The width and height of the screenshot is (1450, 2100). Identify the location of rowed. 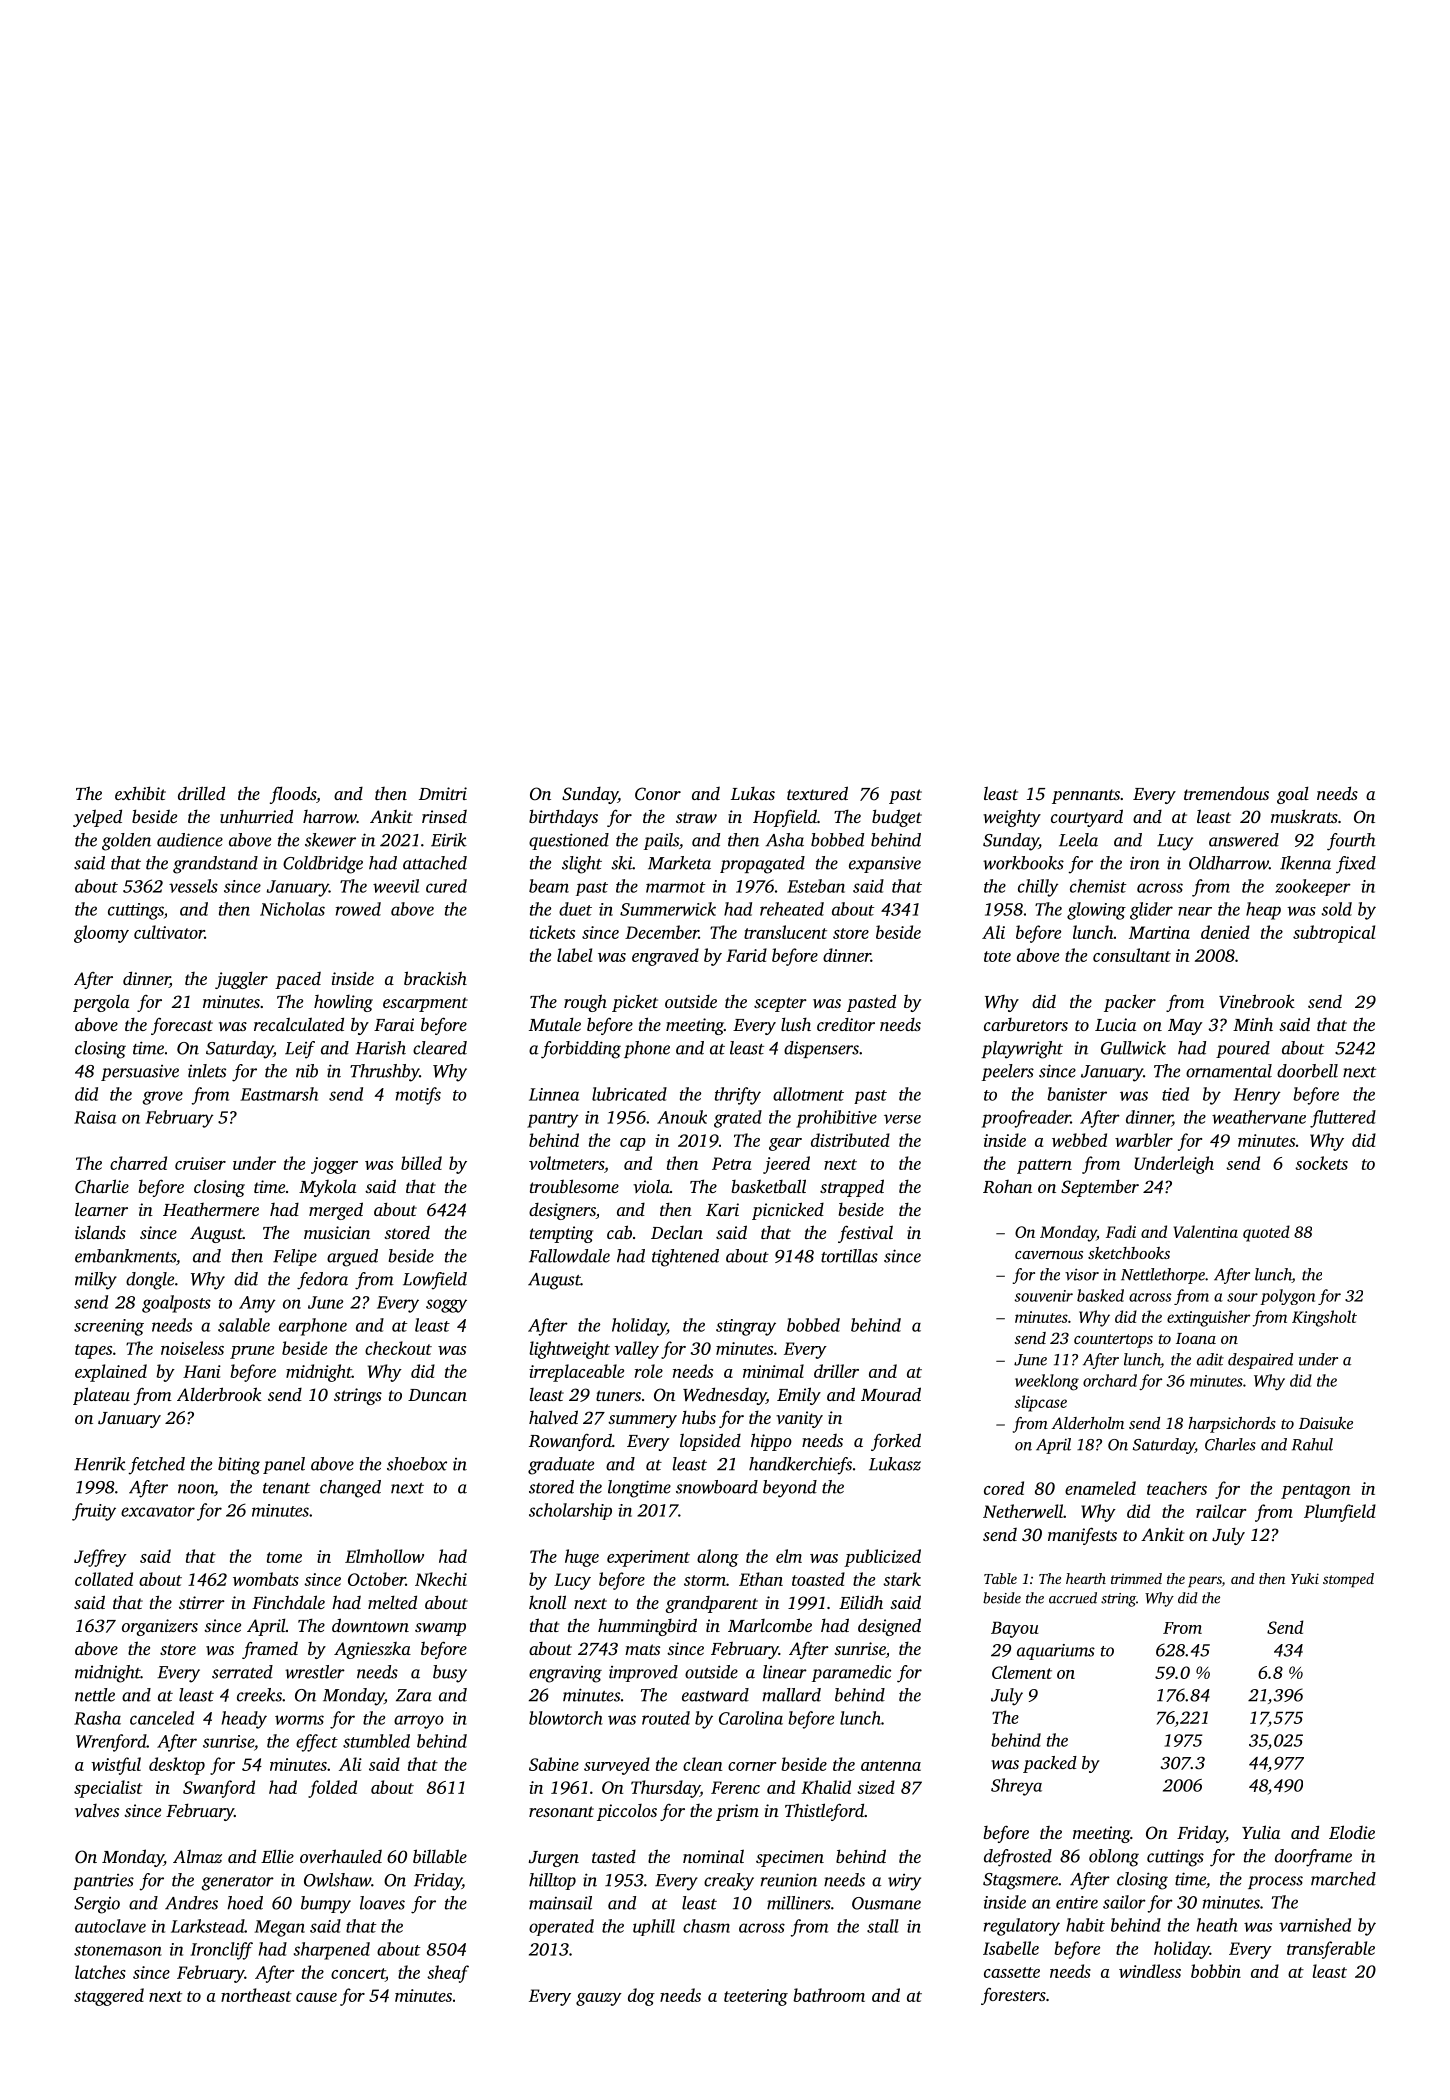
(358, 909).
